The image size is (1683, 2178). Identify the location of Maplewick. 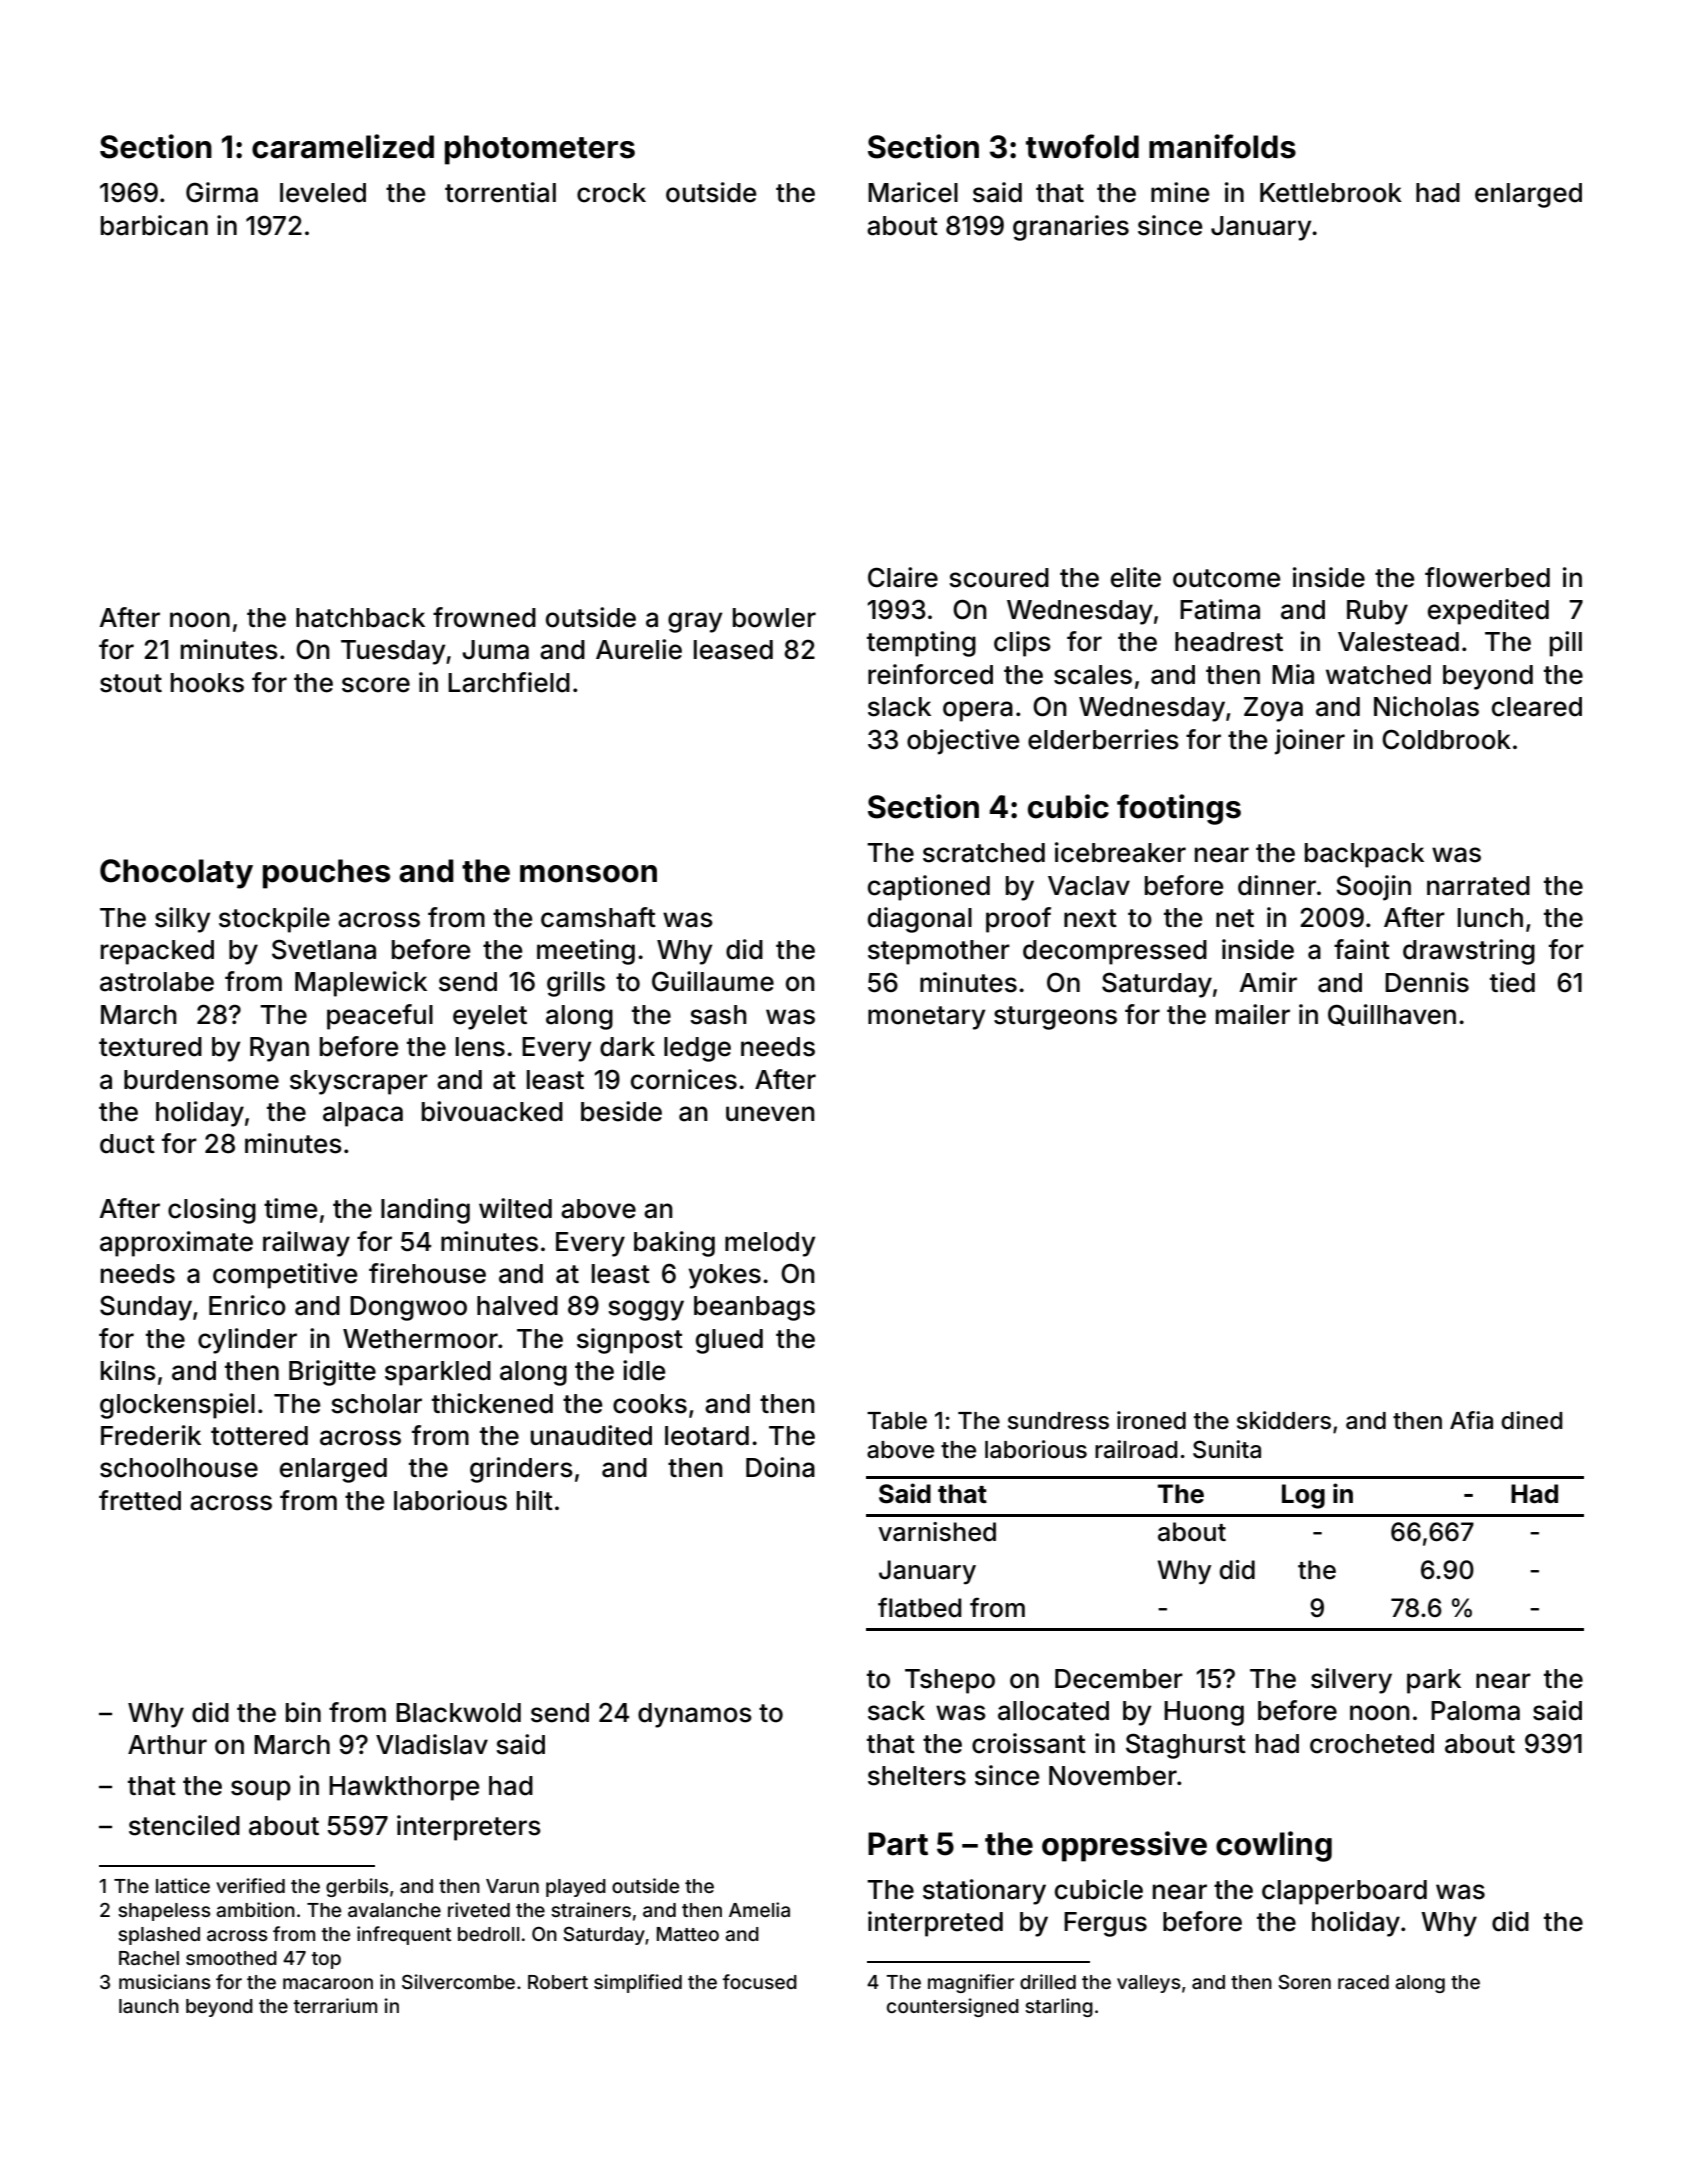
(361, 984).
